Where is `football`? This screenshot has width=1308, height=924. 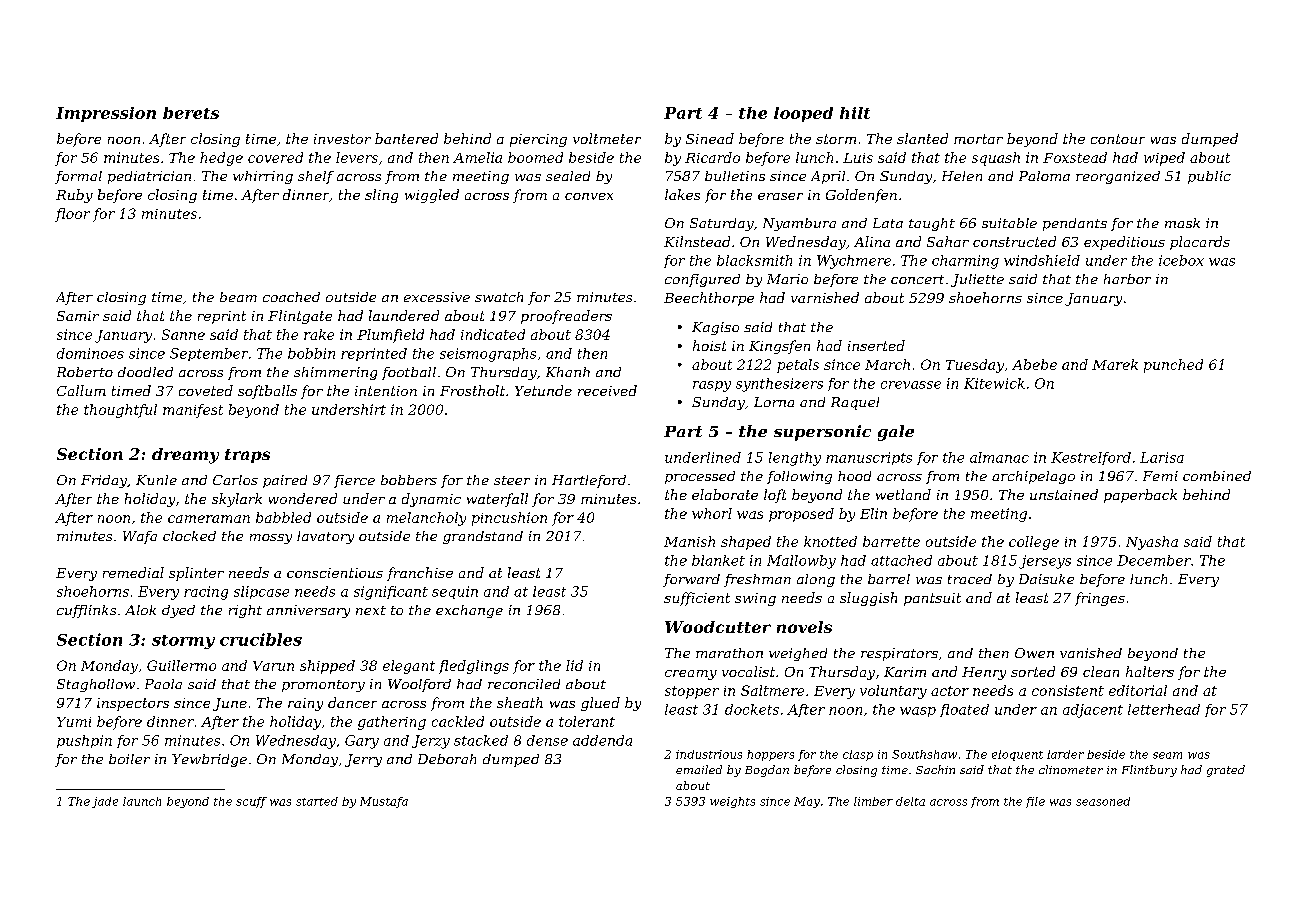
football is located at coordinates (409, 373).
